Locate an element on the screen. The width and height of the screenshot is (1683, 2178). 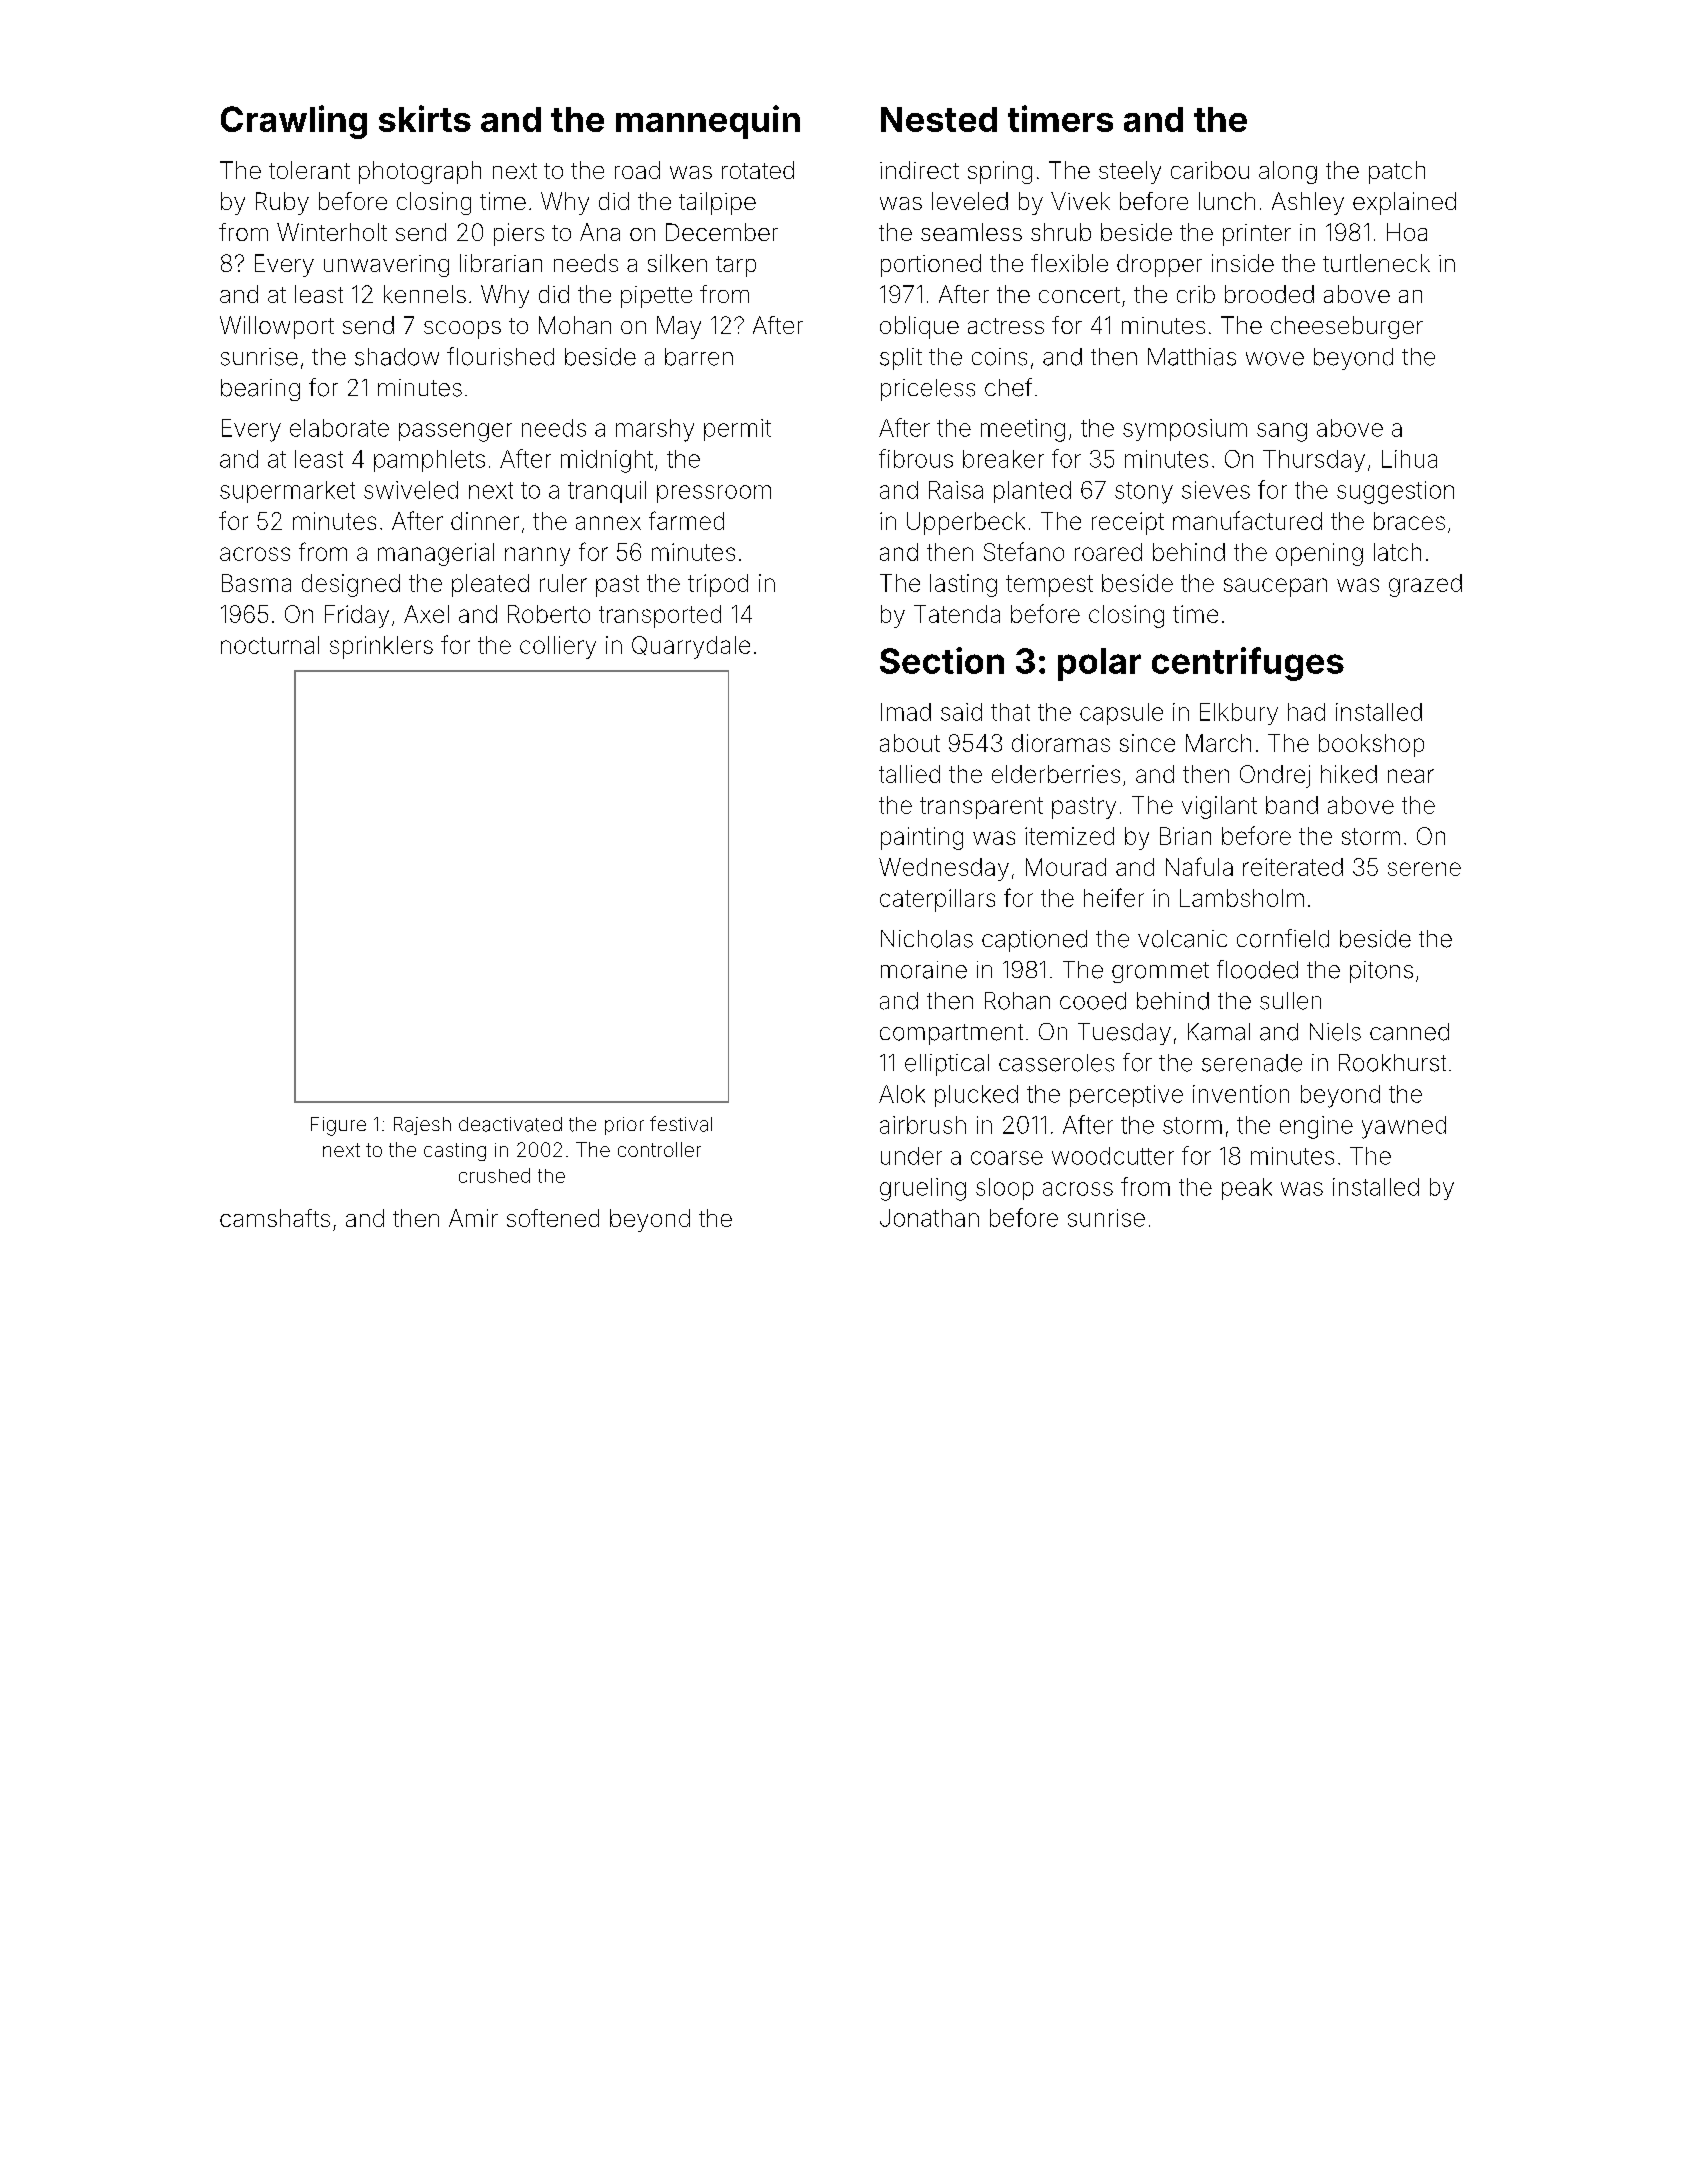
Nested is located at coordinates (939, 119).
